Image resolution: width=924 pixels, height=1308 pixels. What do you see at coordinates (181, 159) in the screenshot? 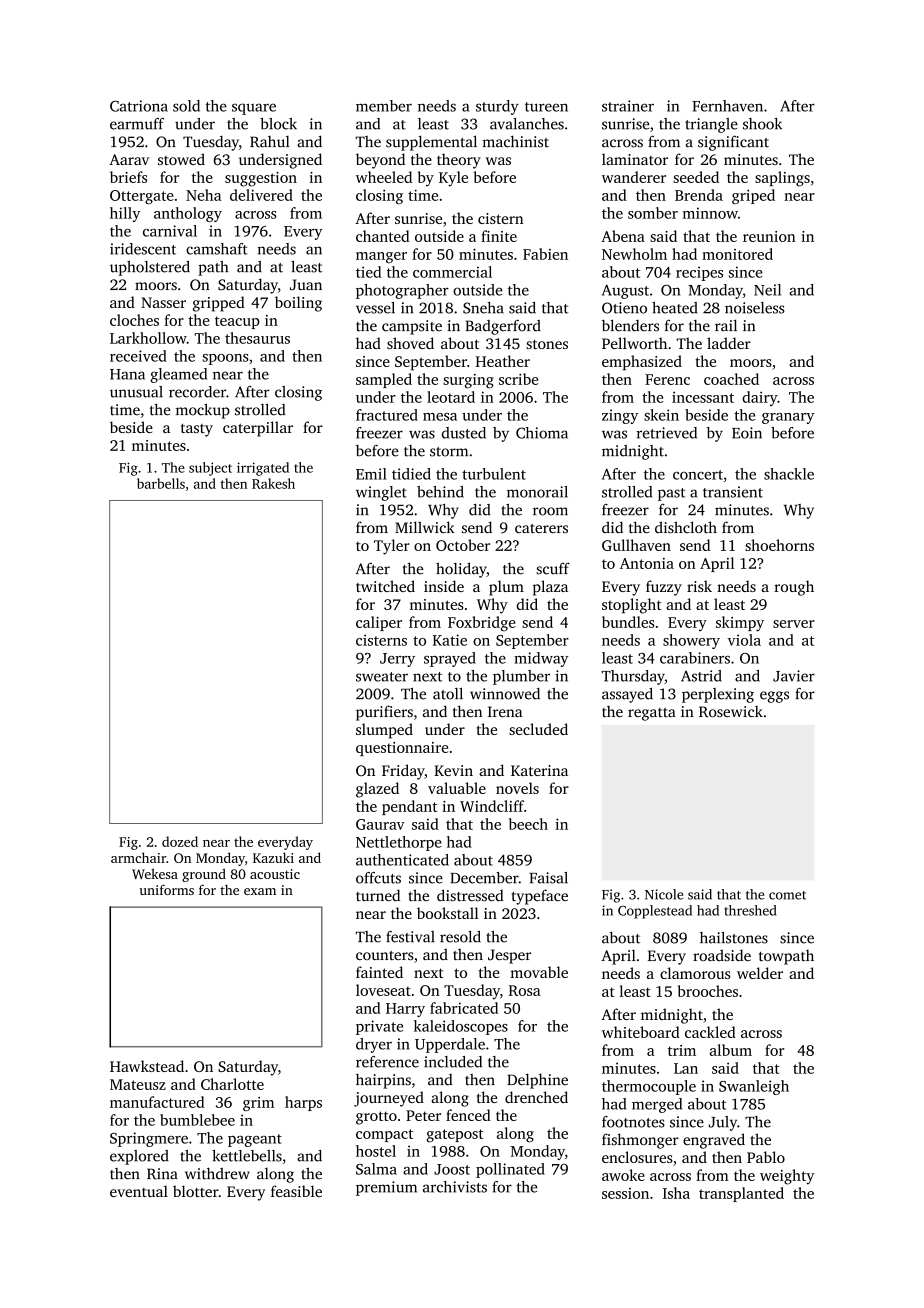
I see `stowed` at bounding box center [181, 159].
